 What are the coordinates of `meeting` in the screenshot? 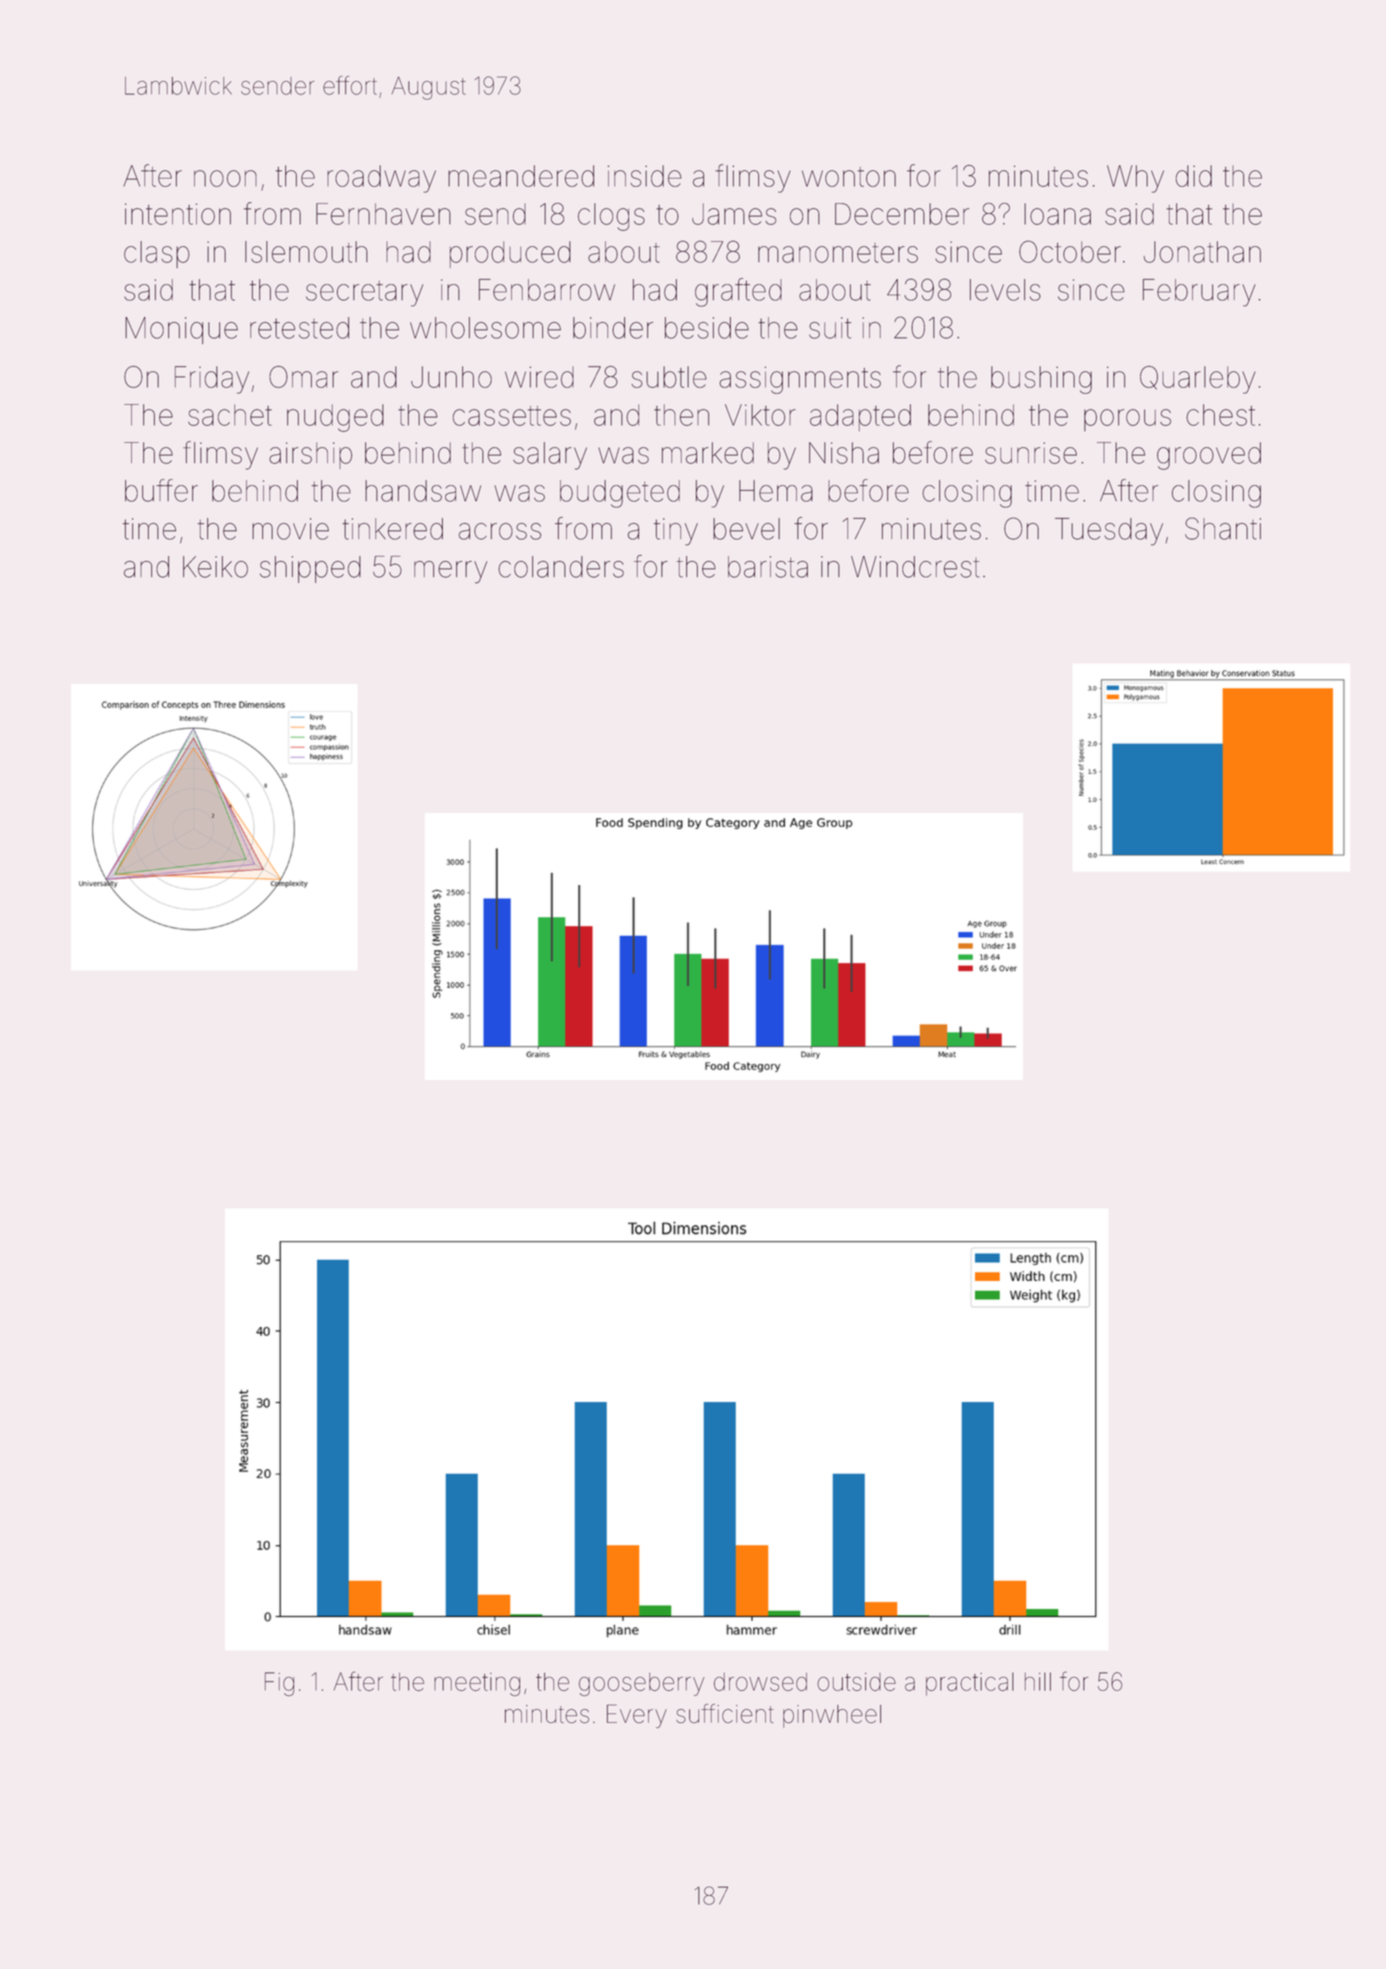 It's located at (477, 1684).
